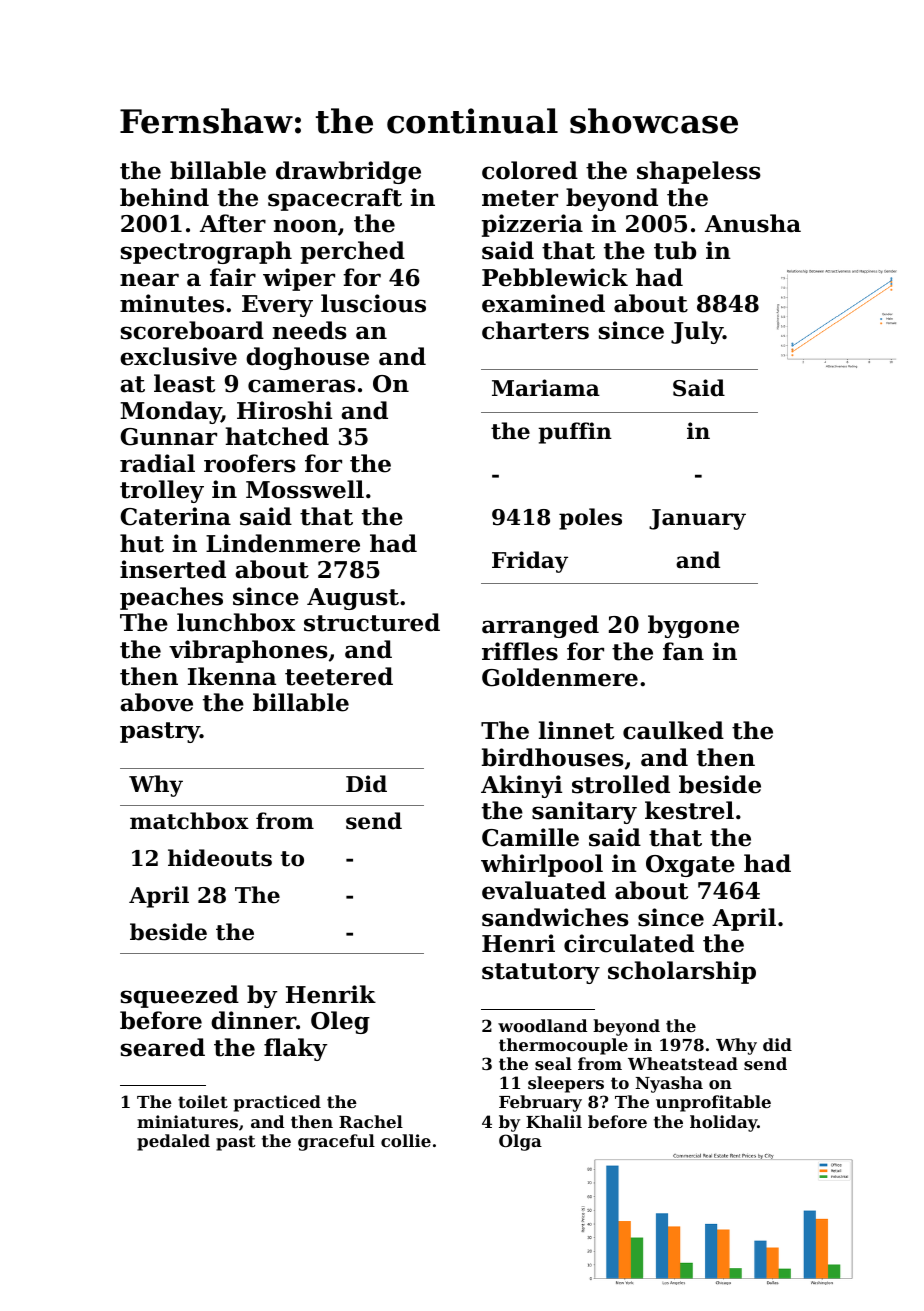 Image resolution: width=924 pixels, height=1311 pixels. Describe the element at coordinates (336, 1142) in the image. I see `graceful` at that location.
